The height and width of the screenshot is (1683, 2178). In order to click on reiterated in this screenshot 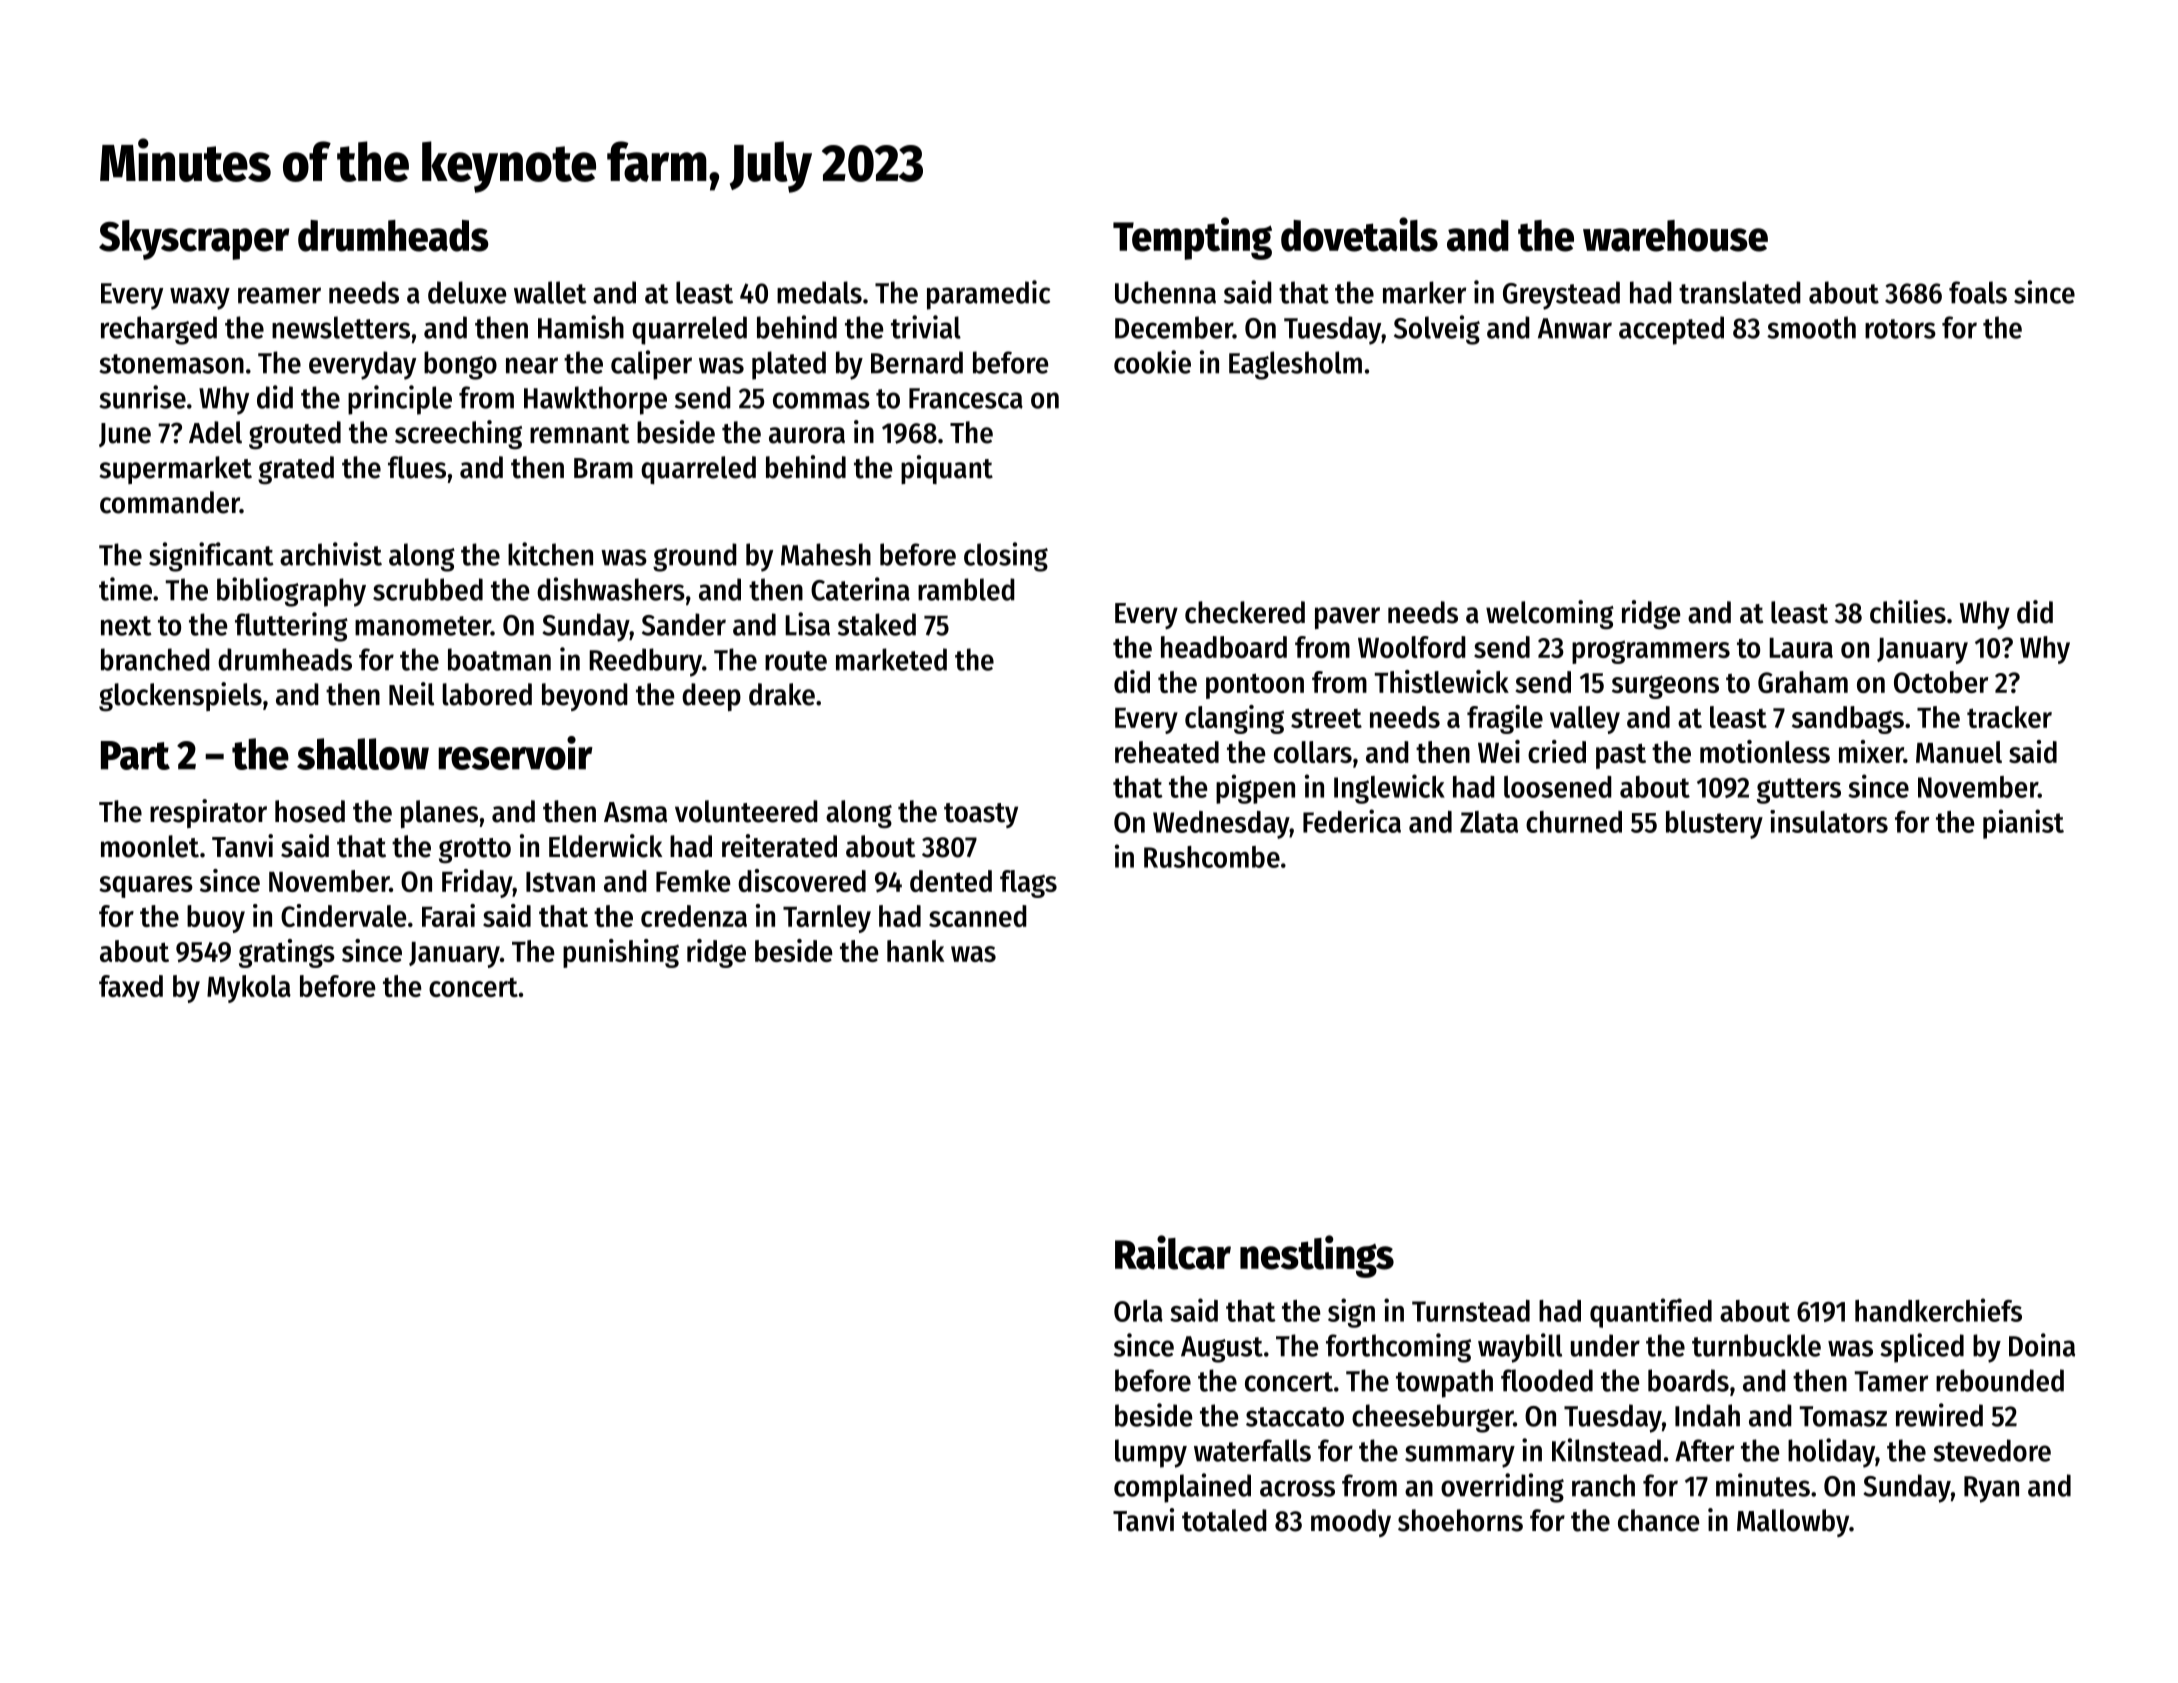, I will do `click(779, 846)`.
